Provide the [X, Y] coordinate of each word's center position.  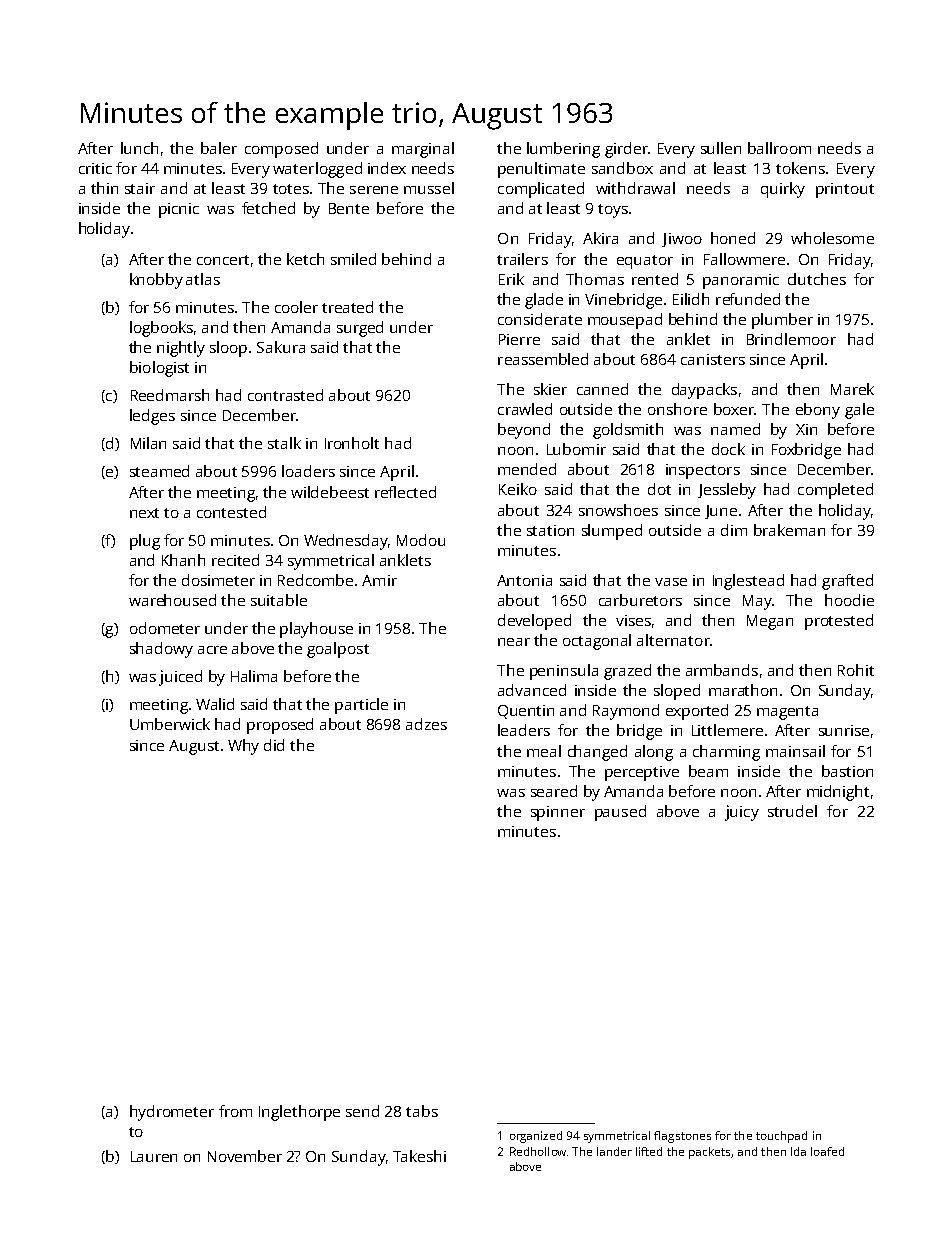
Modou [421, 540]
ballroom [779, 148]
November [245, 1156]
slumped [612, 532]
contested [231, 512]
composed [281, 150]
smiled [353, 259]
